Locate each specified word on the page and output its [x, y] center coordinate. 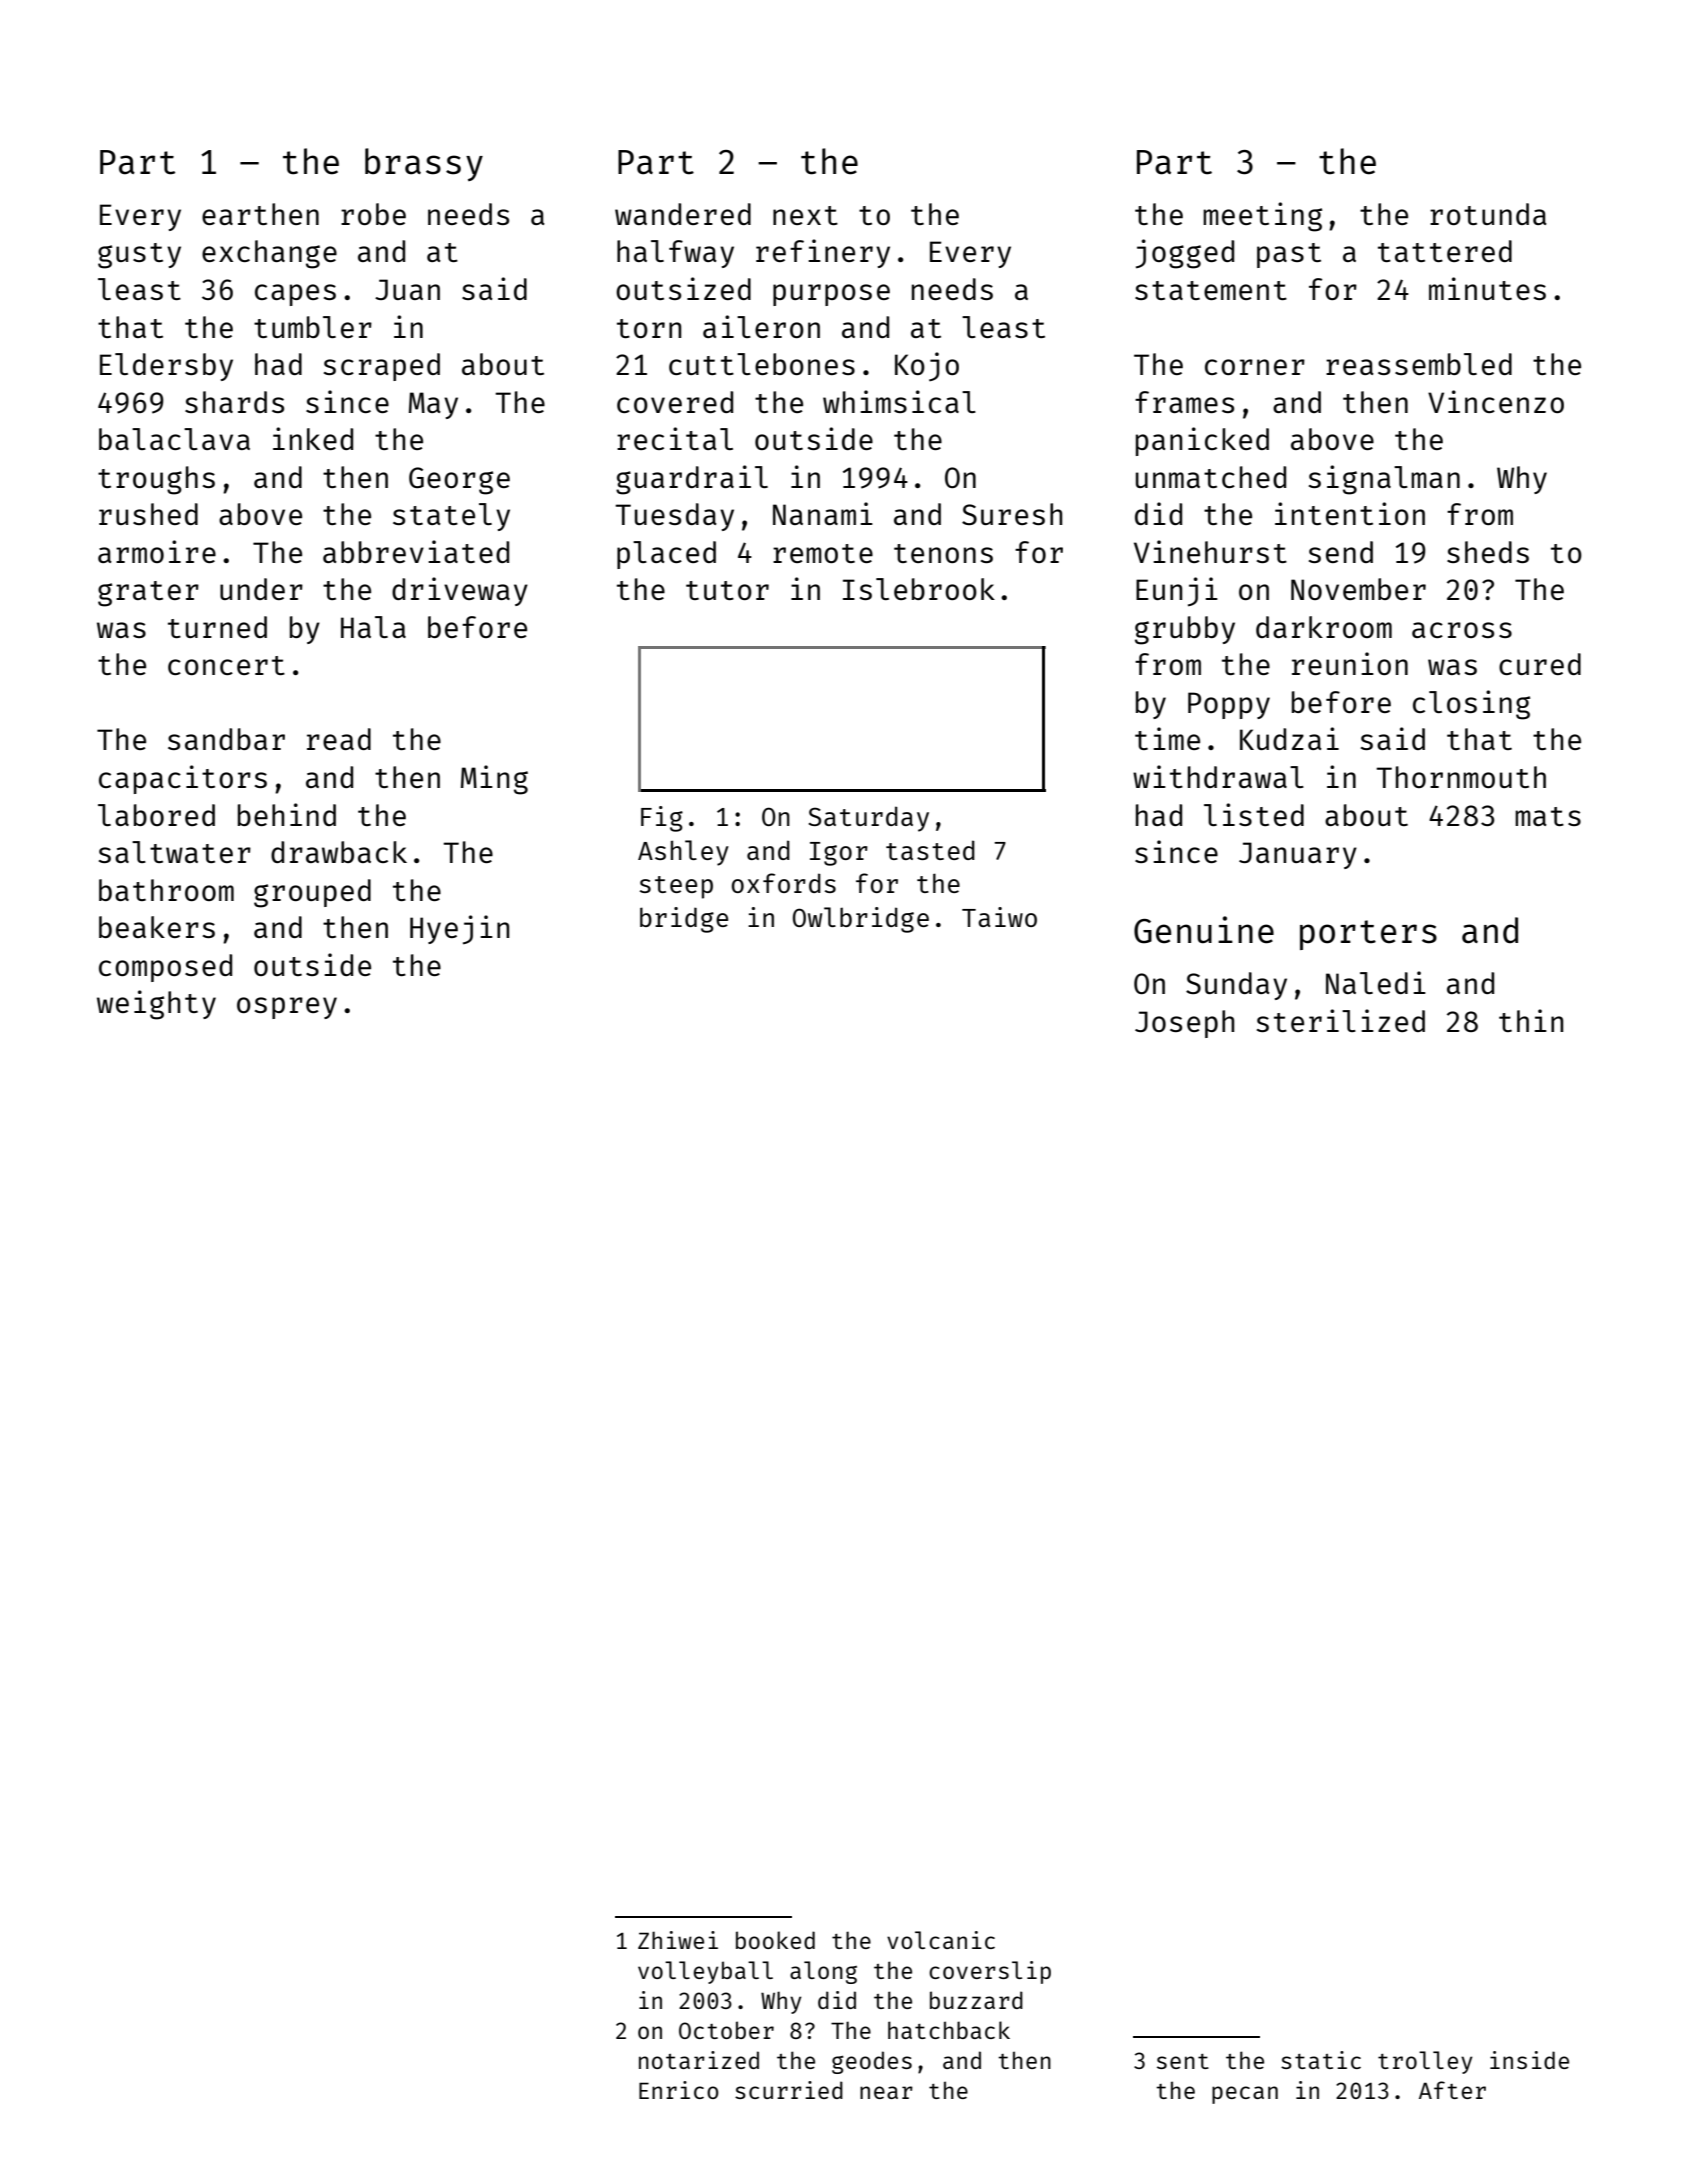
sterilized [1341, 1020]
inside [1529, 2060]
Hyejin [459, 930]
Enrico [679, 2090]
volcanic [941, 1940]
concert [226, 665]
